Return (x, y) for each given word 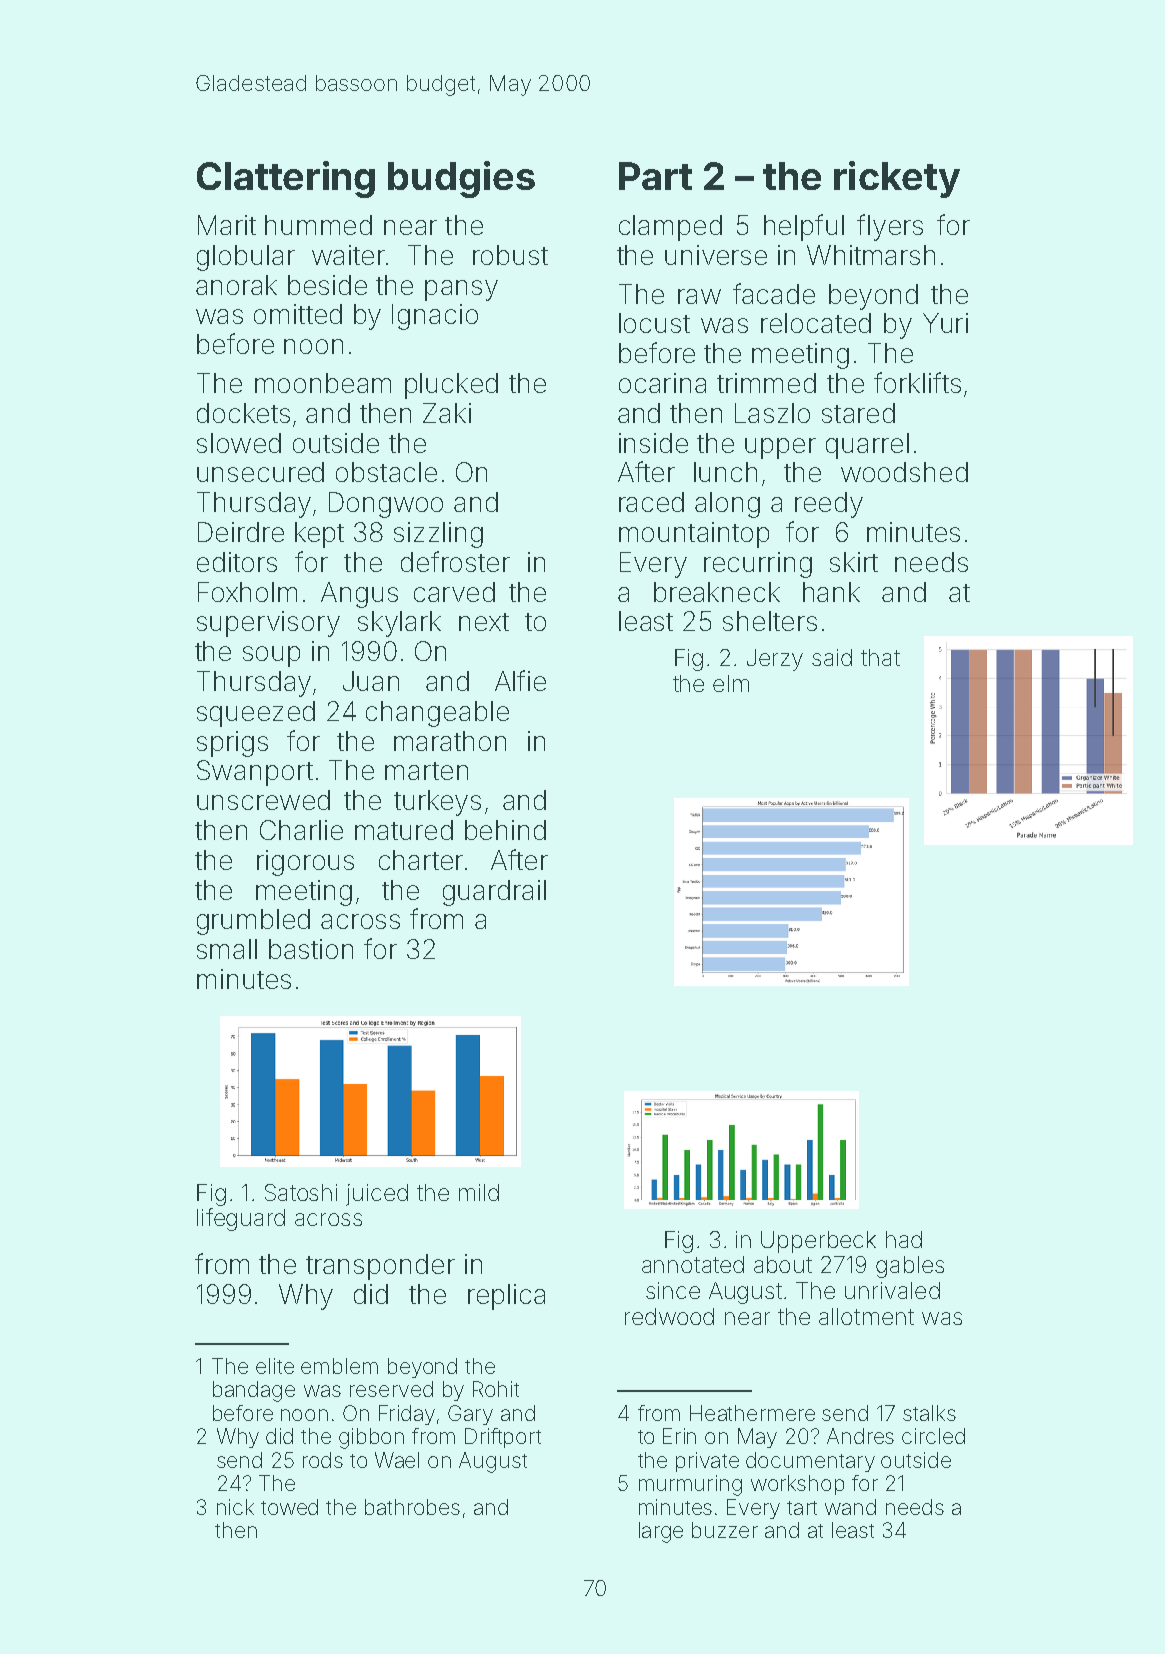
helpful (804, 227)
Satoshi (301, 1192)
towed (289, 1507)
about (783, 1264)
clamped (670, 228)
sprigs (232, 744)
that (880, 657)
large (661, 1532)
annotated (693, 1264)
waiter (348, 255)
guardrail (494, 893)
